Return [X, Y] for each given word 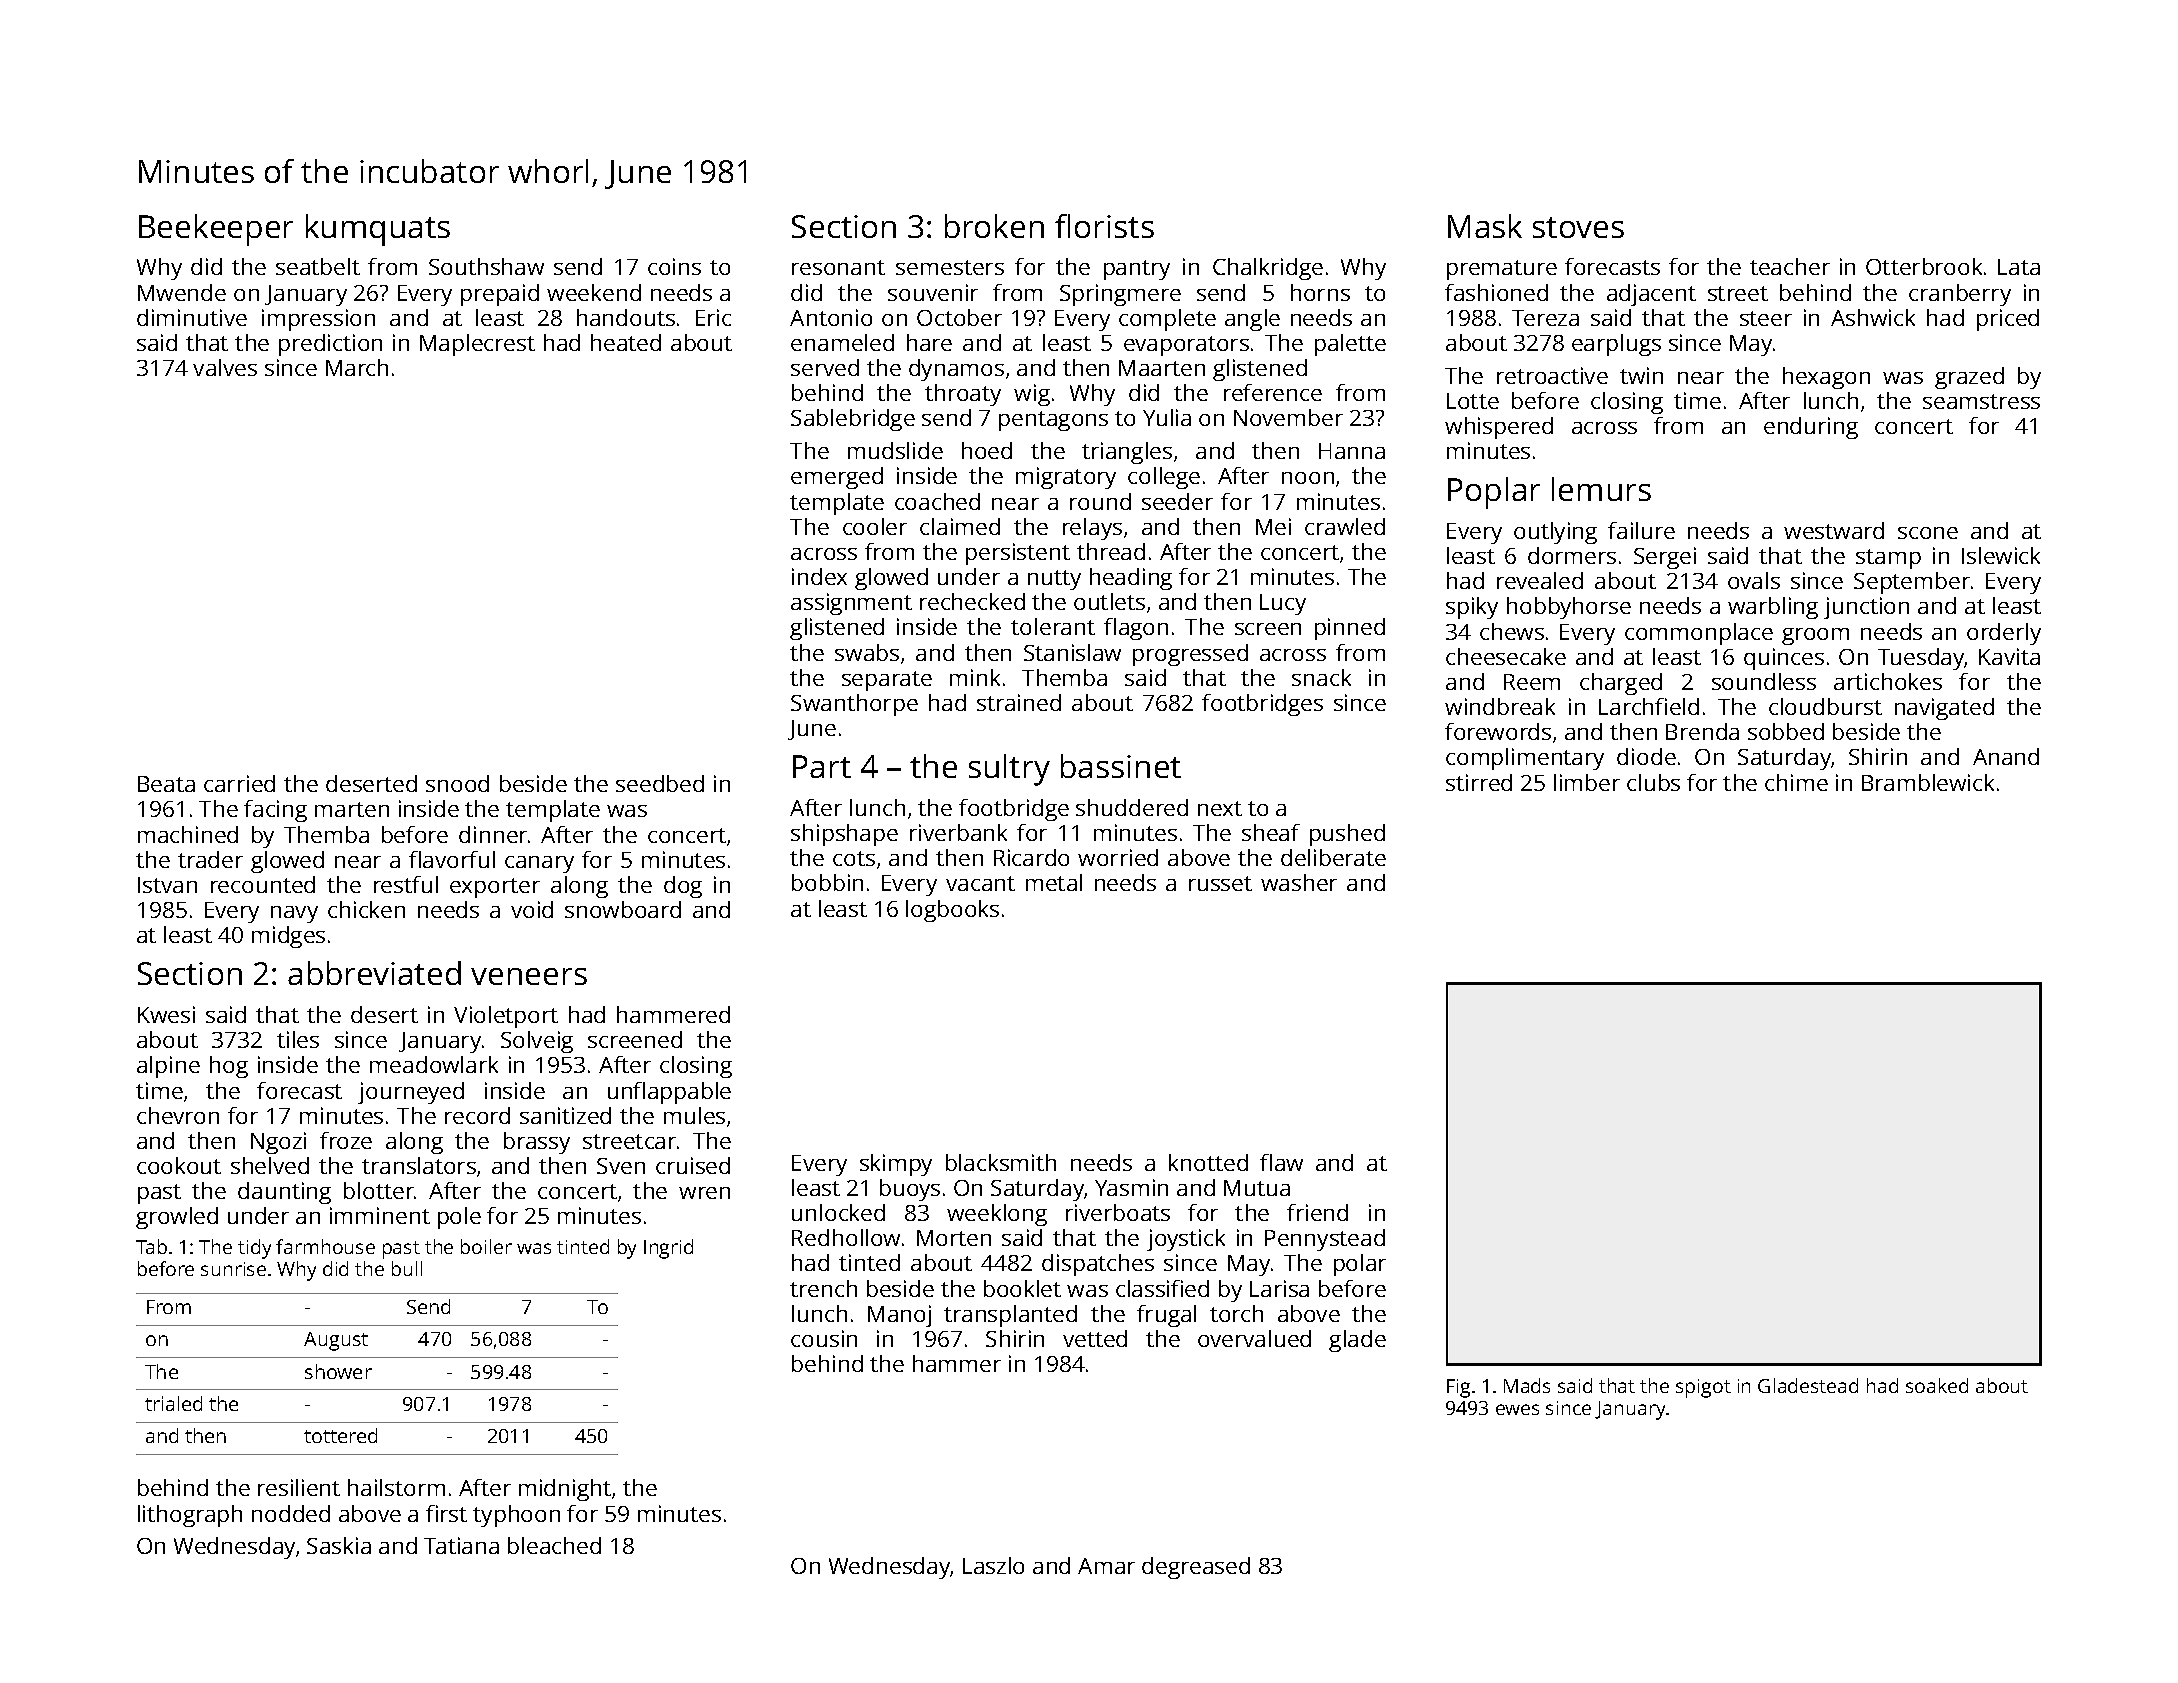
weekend [594, 292]
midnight [565, 1490]
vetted [1095, 1338]
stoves [1578, 227]
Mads [1527, 1385]
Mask [1485, 226]
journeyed [411, 1093]
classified [1162, 1288]
